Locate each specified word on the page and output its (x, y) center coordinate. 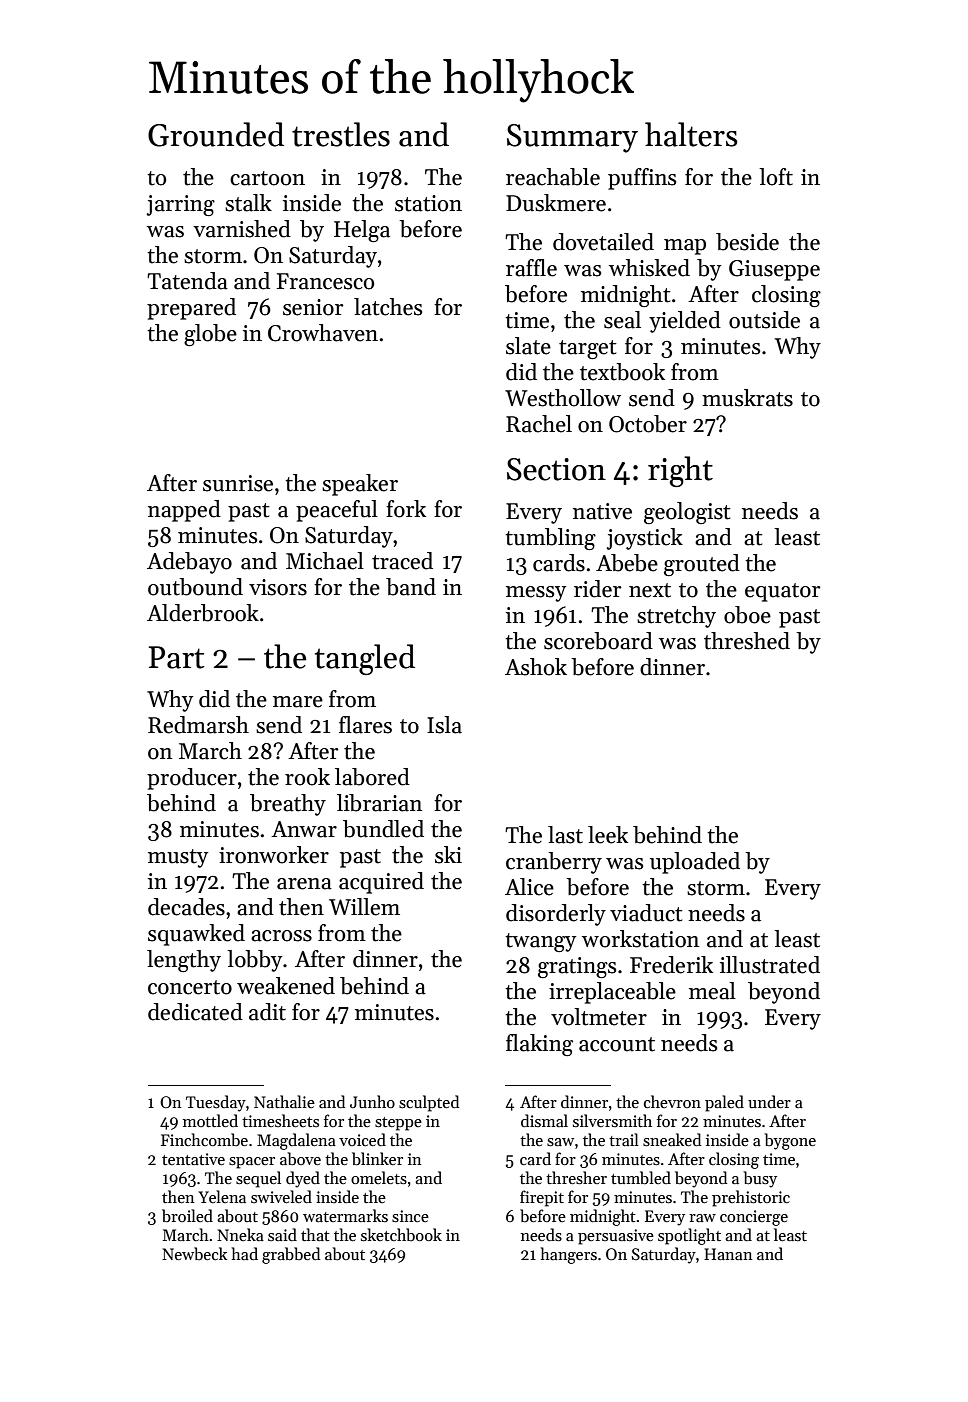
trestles (341, 134)
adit (267, 1012)
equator (783, 592)
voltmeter (599, 1017)
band (411, 587)
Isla (444, 725)
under (769, 1101)
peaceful (337, 511)
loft (776, 177)
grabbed (291, 1255)
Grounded (216, 134)
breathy (288, 805)
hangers (569, 1255)
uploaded (695, 863)
